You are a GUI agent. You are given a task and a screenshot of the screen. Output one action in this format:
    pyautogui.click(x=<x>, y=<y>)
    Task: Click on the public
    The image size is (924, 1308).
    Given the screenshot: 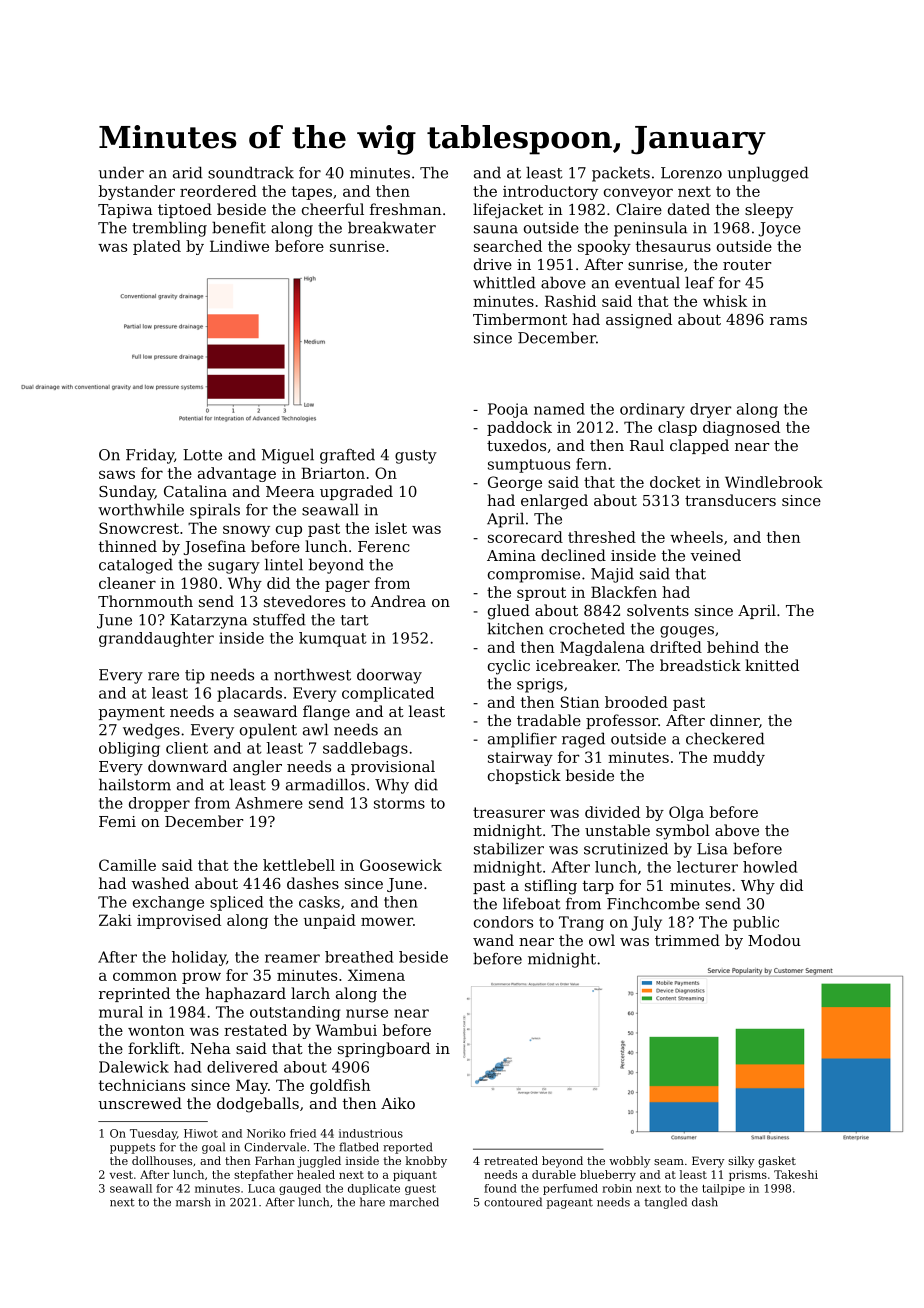 What is the action you would take?
    pyautogui.click(x=756, y=923)
